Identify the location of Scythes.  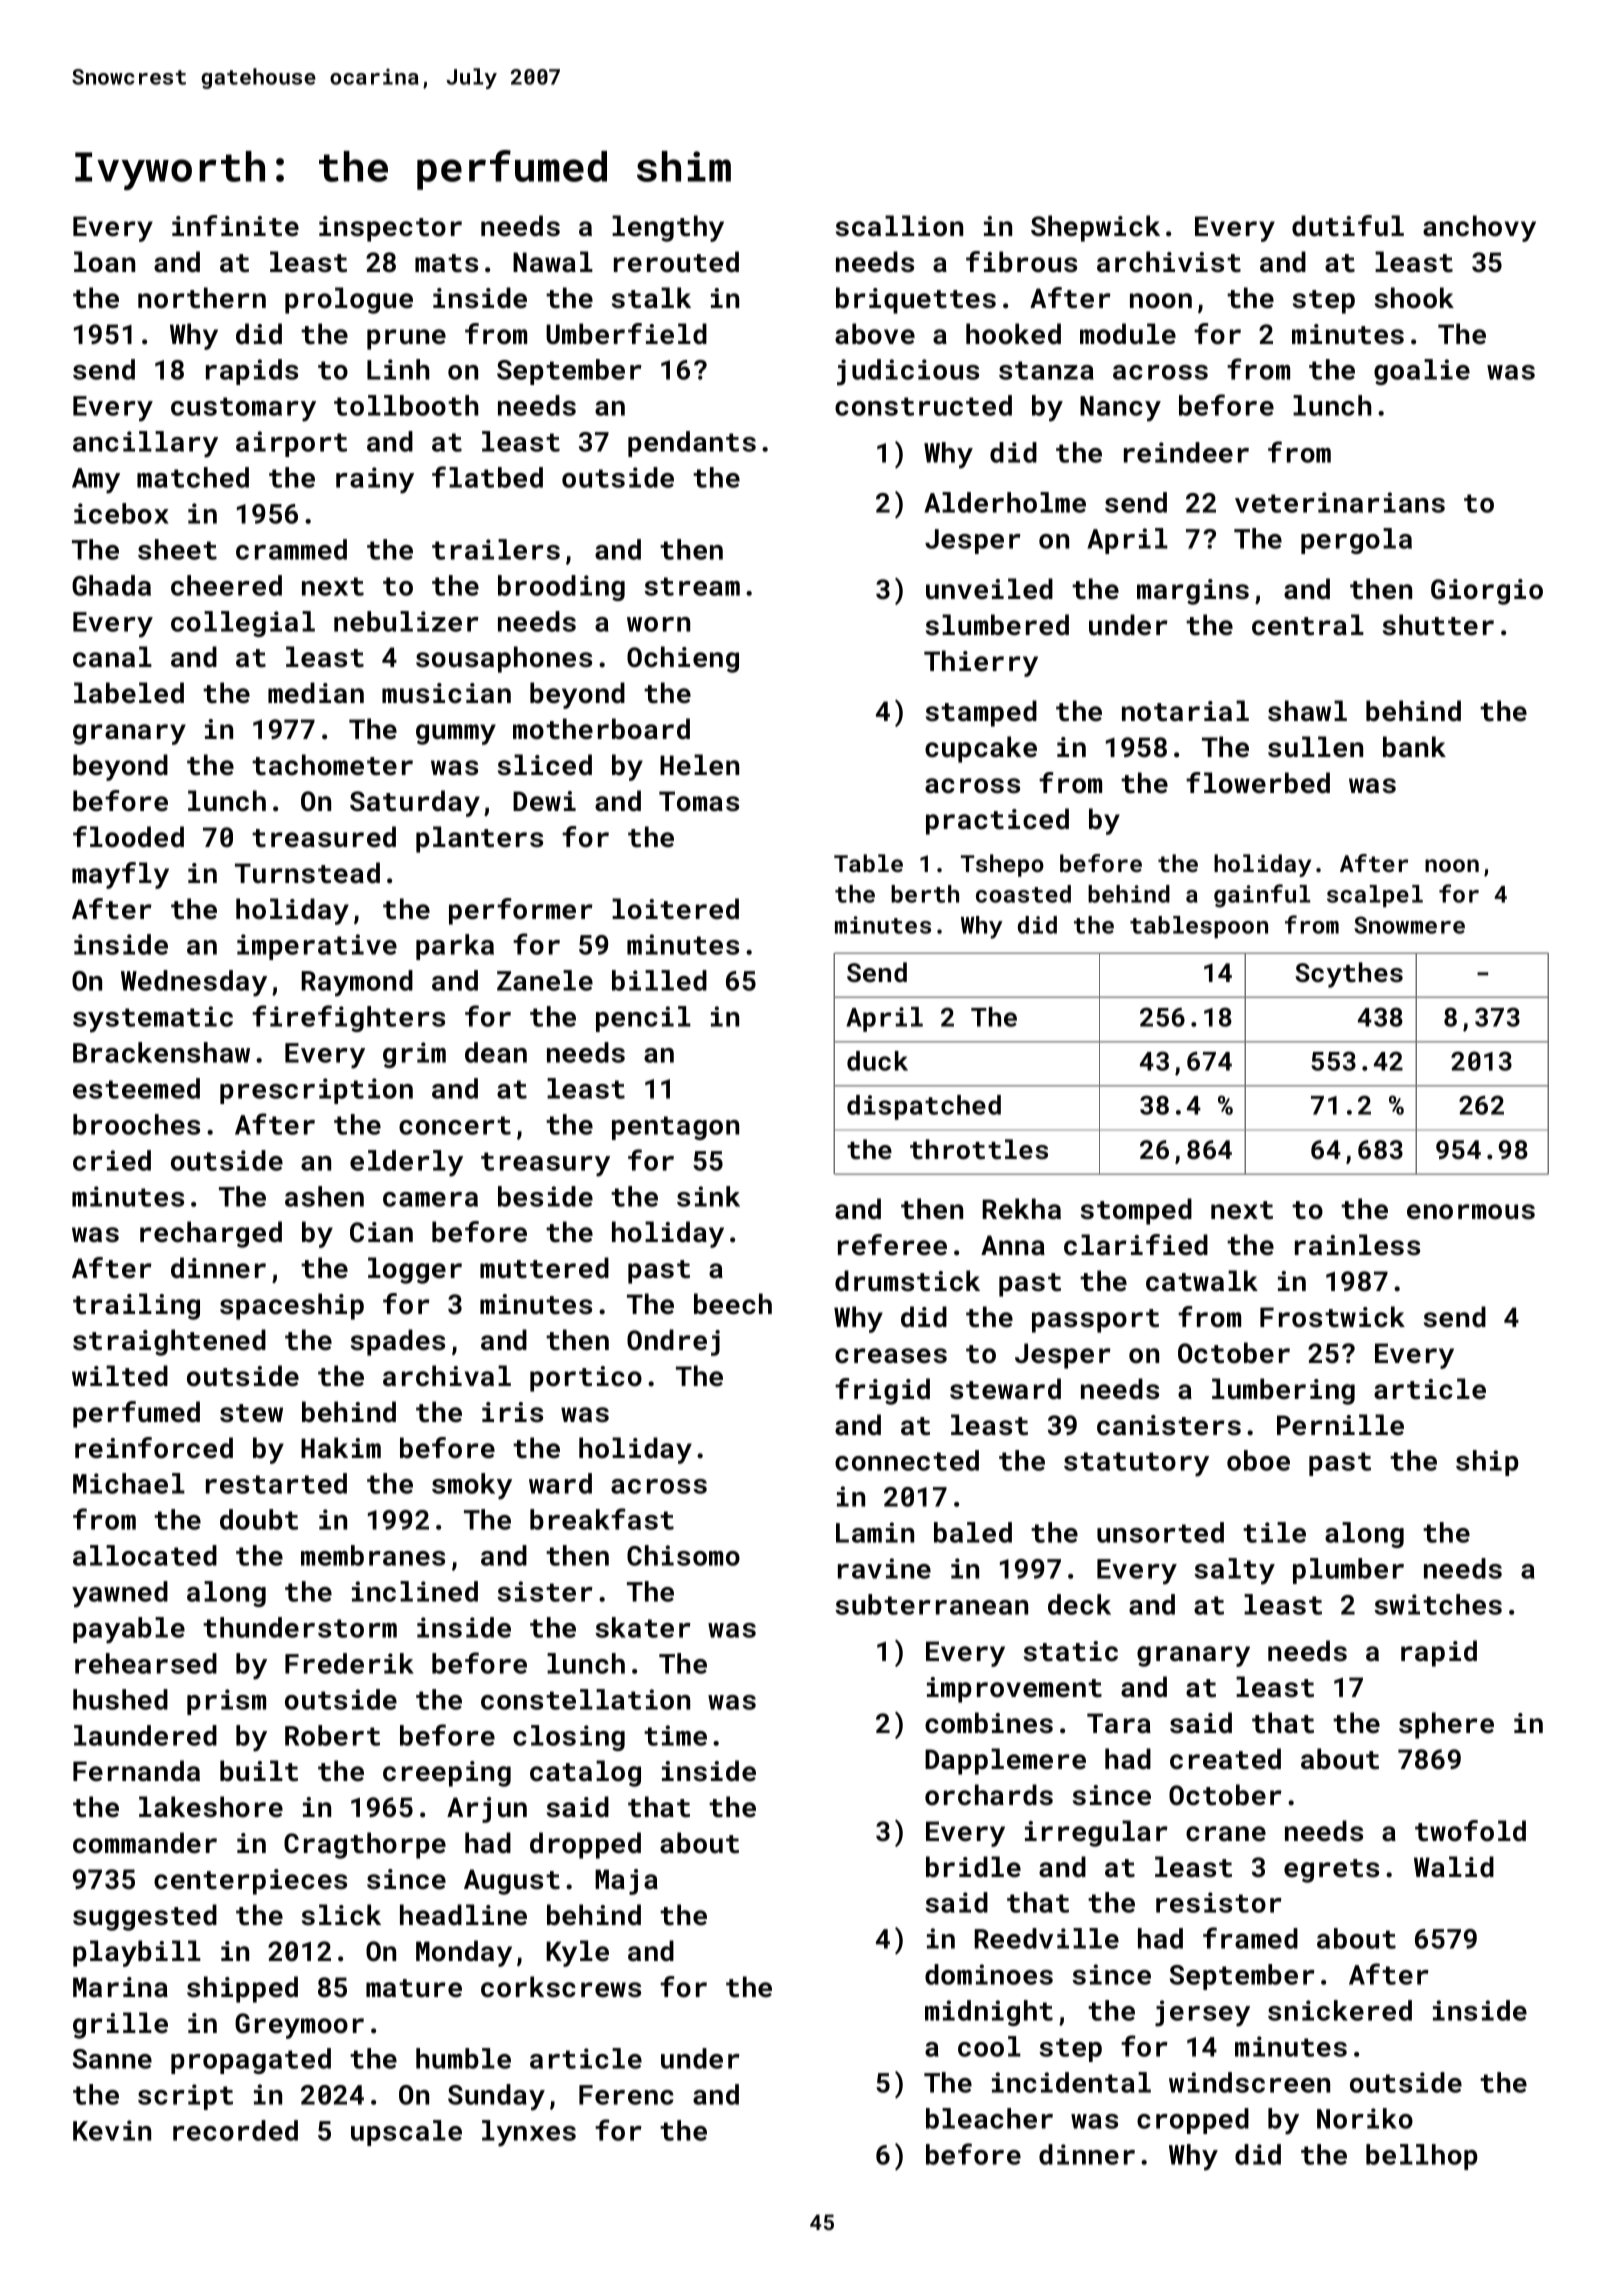
(1349, 975).
